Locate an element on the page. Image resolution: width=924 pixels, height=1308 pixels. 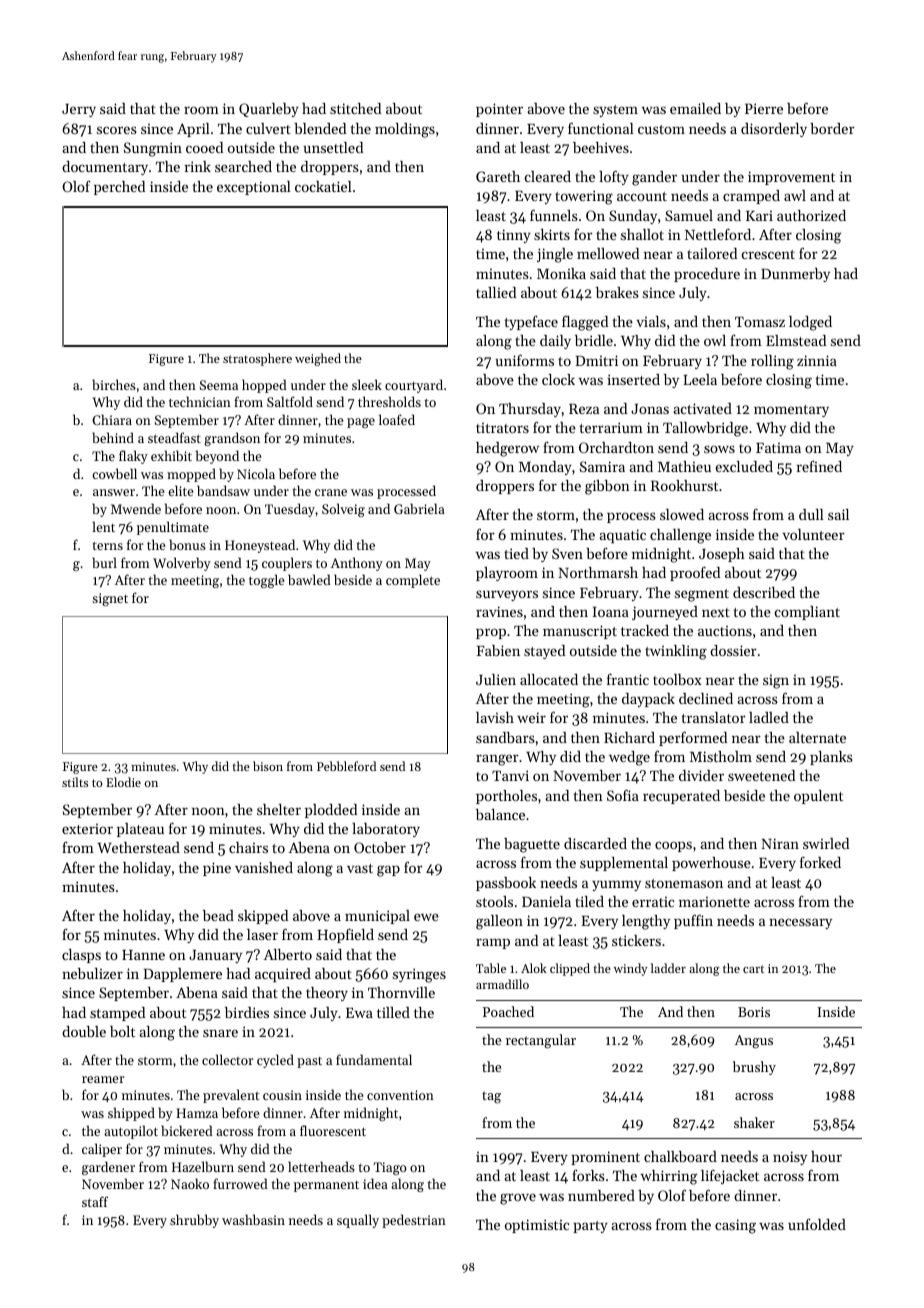
Solveig is located at coordinates (343, 510).
